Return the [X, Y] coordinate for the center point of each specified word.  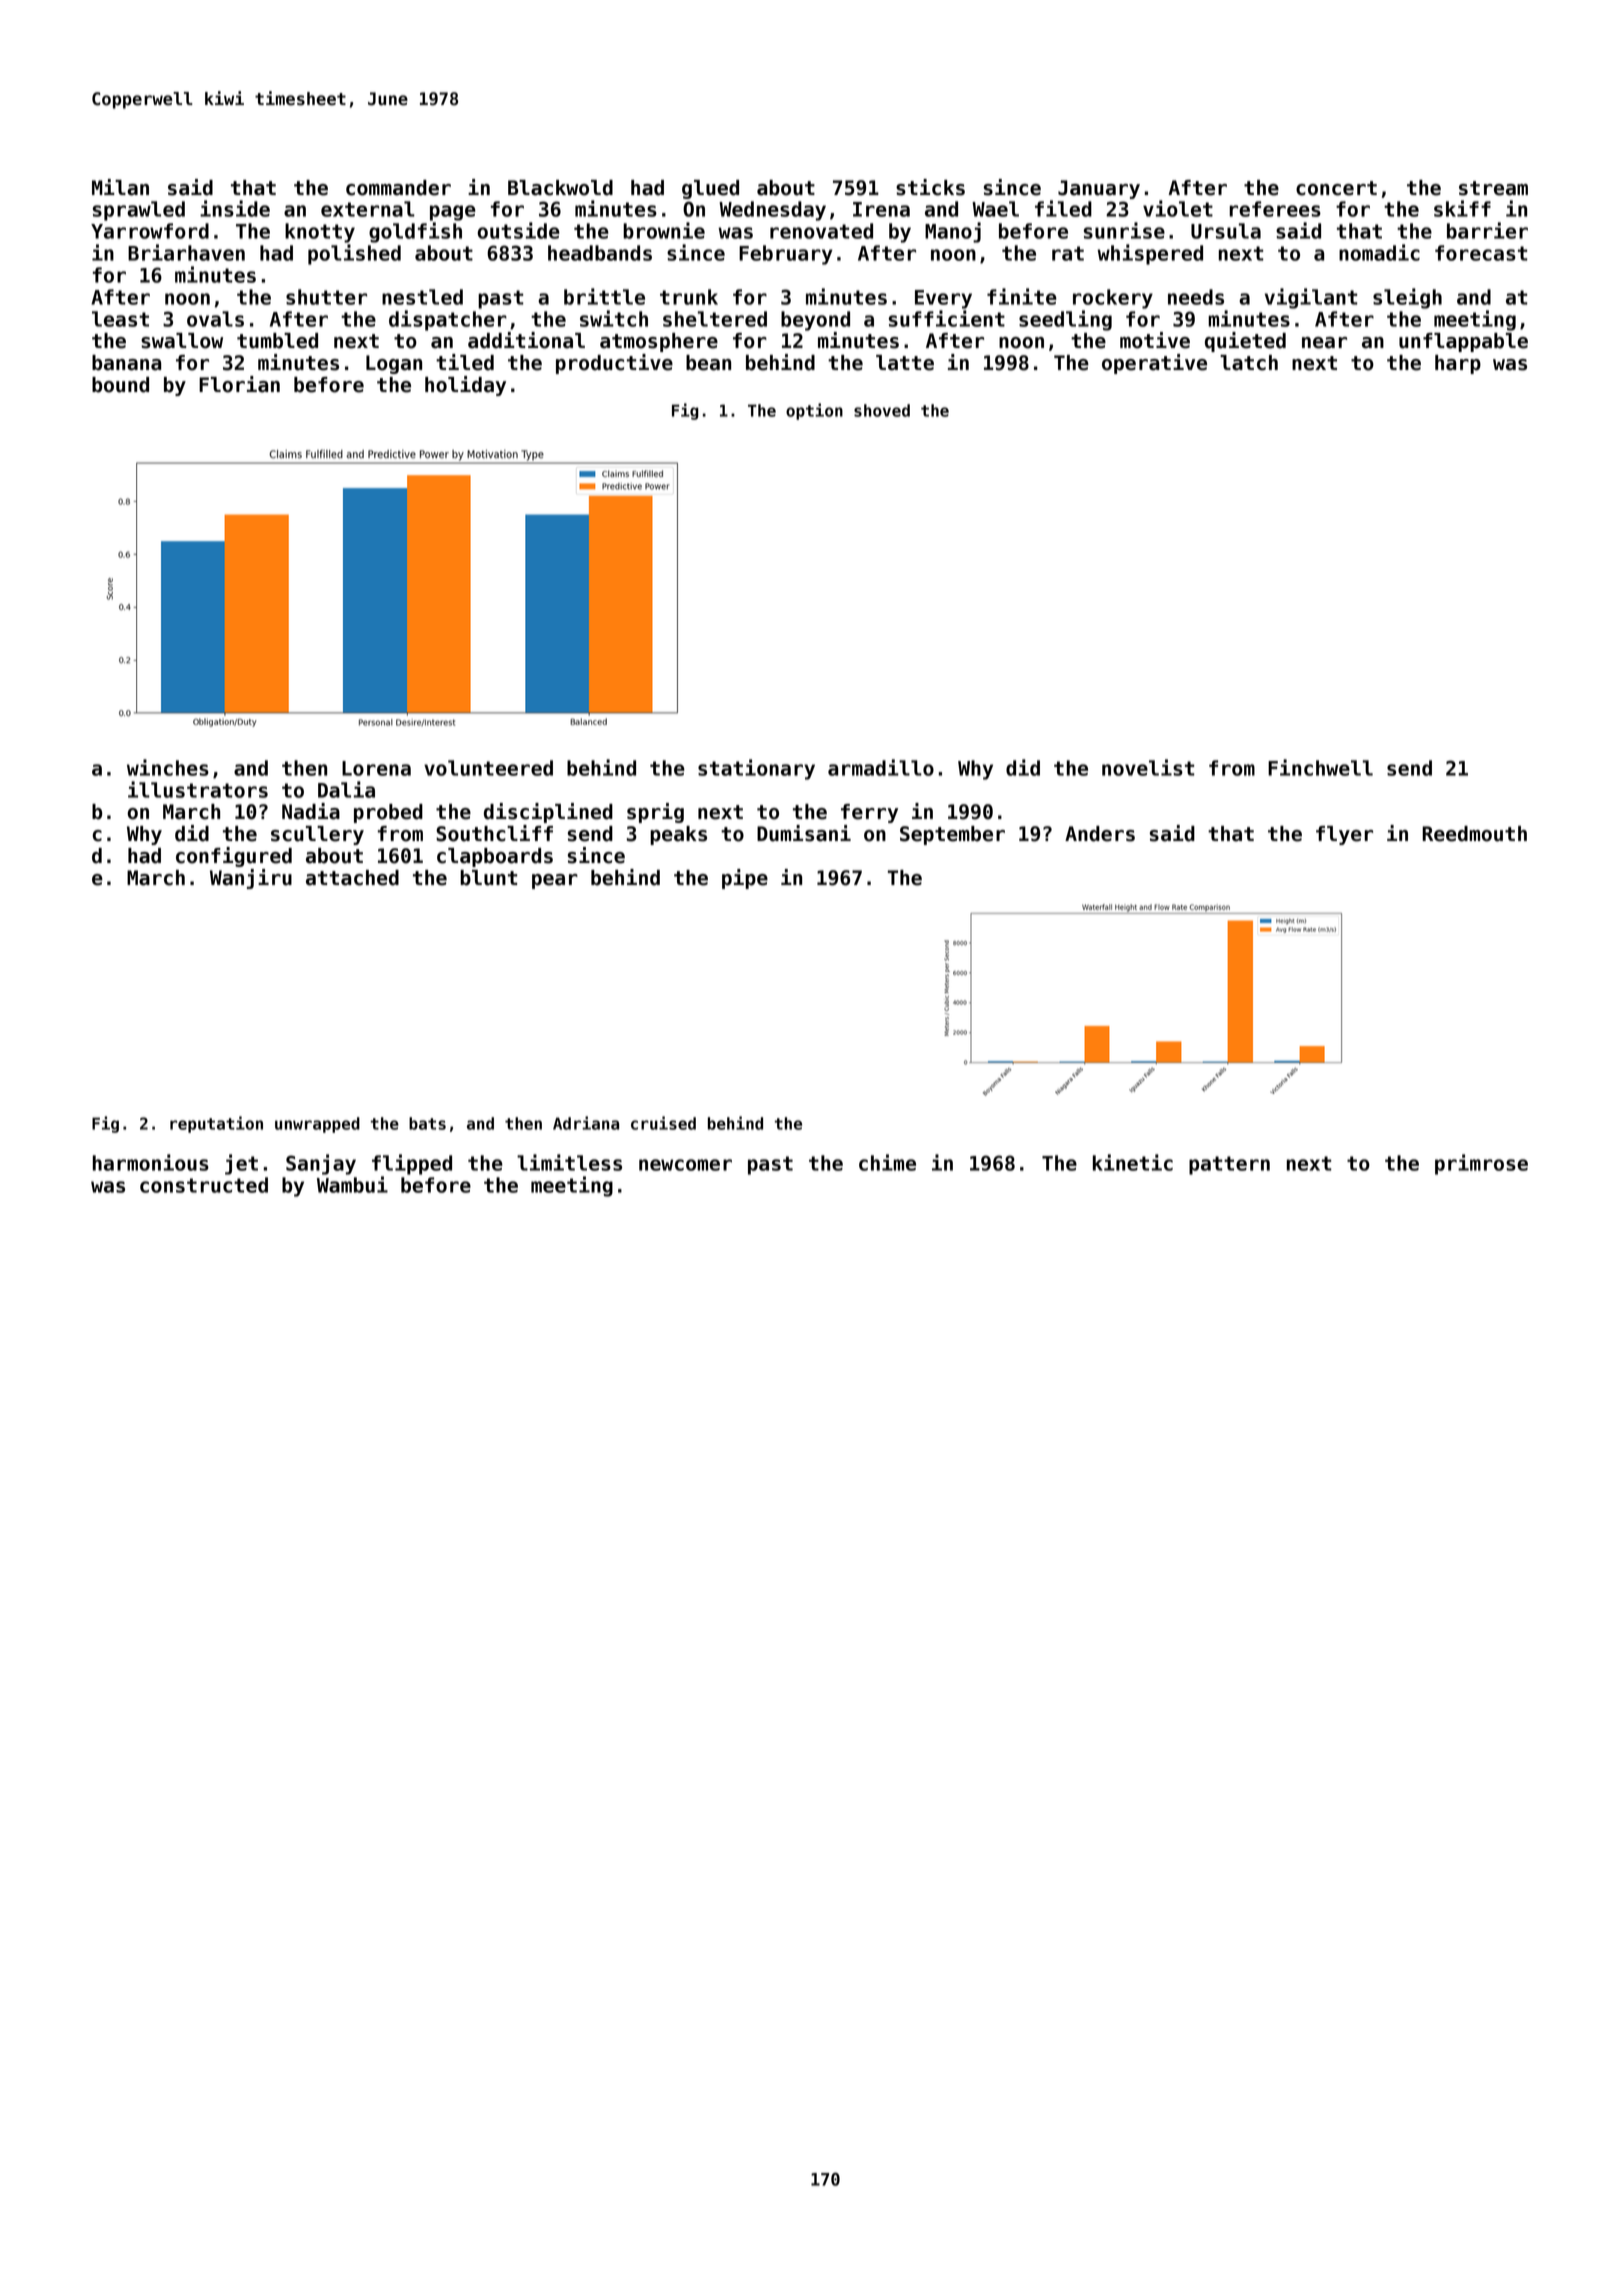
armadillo [881, 767]
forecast [1481, 253]
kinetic [1133, 1162]
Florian [239, 384]
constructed [204, 1185]
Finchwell [1320, 767]
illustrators [198, 789]
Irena [881, 209]
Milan [120, 187]
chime [887, 1162]
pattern [1229, 1165]
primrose [1481, 1164]
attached [352, 878]
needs [1196, 297]
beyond [815, 321]
